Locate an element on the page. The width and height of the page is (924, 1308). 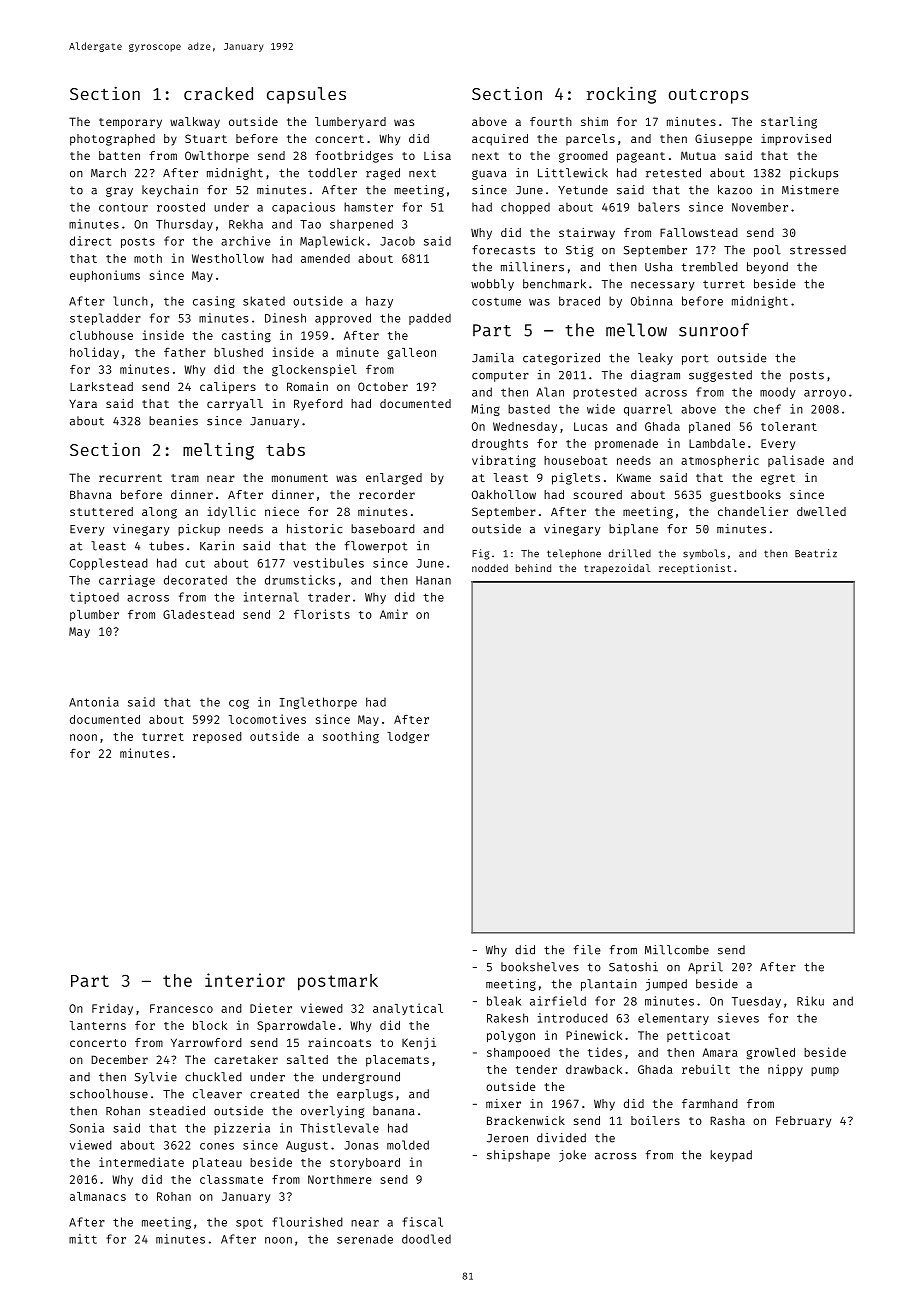
keypad is located at coordinates (731, 1156).
